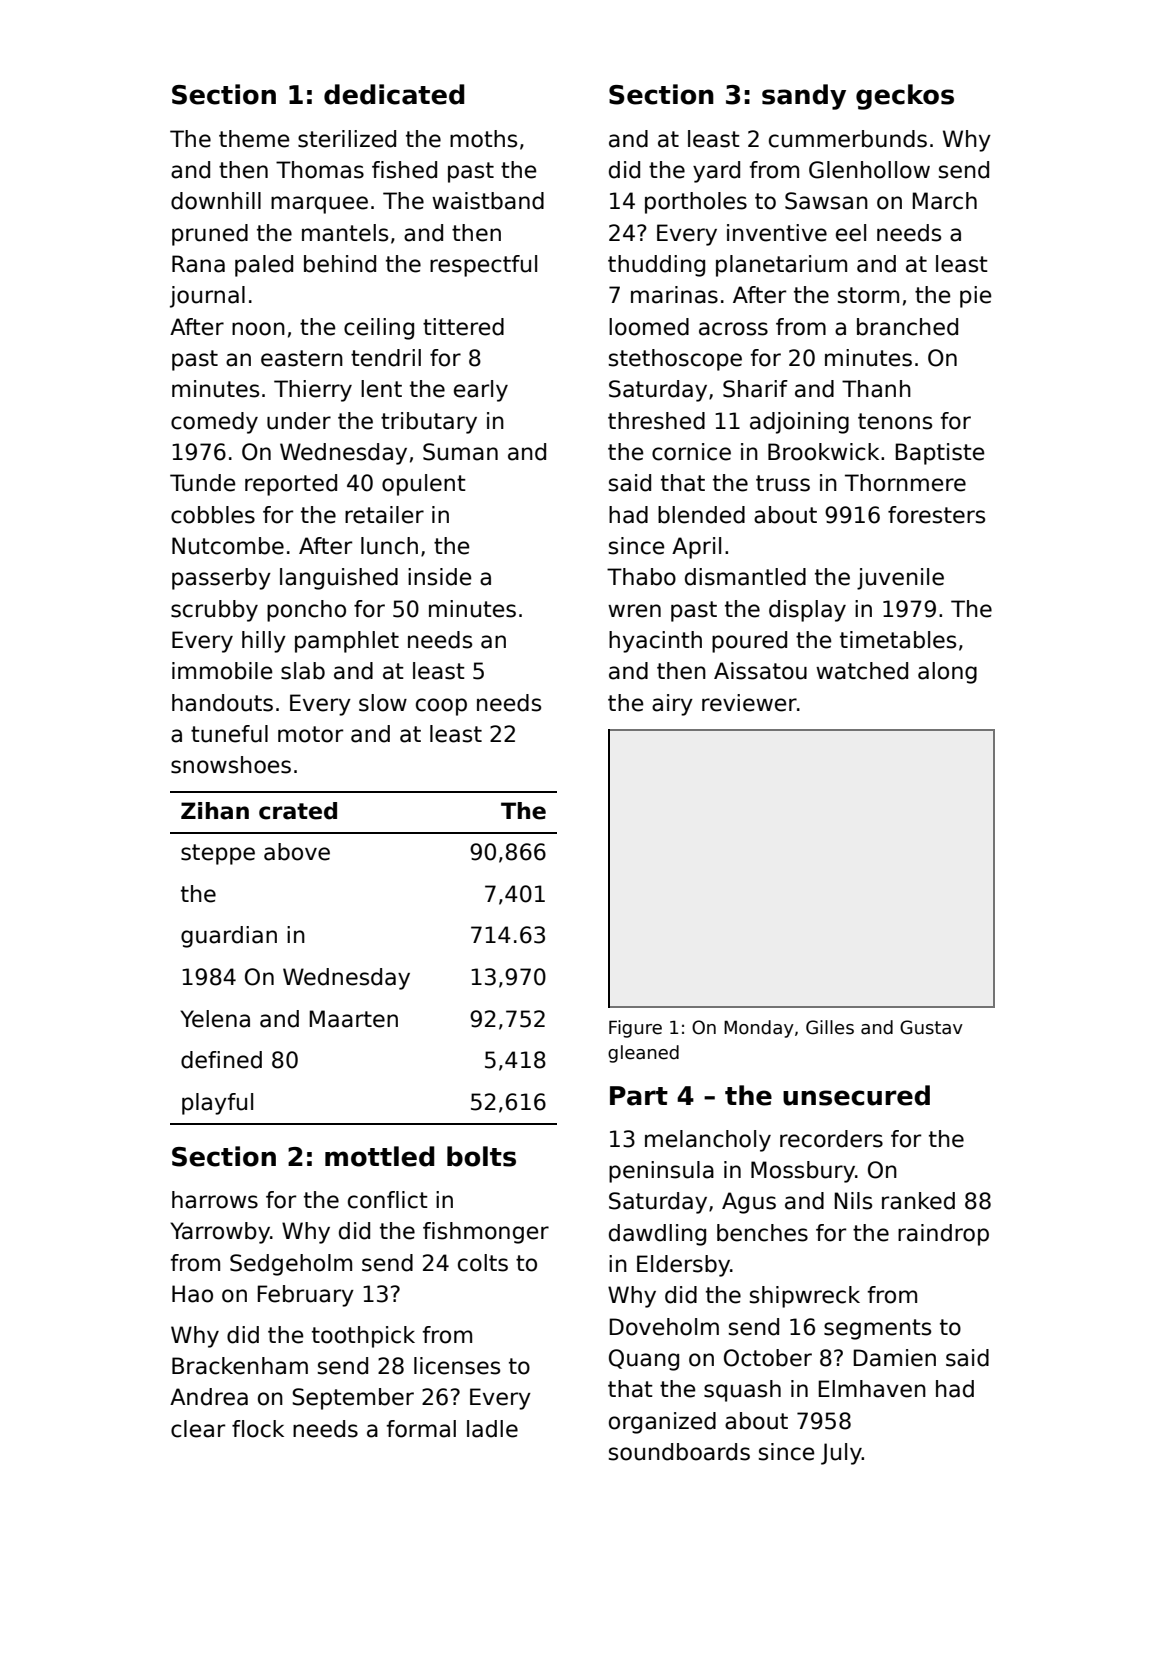  What do you see at coordinates (481, 391) in the document?
I see `early` at bounding box center [481, 391].
